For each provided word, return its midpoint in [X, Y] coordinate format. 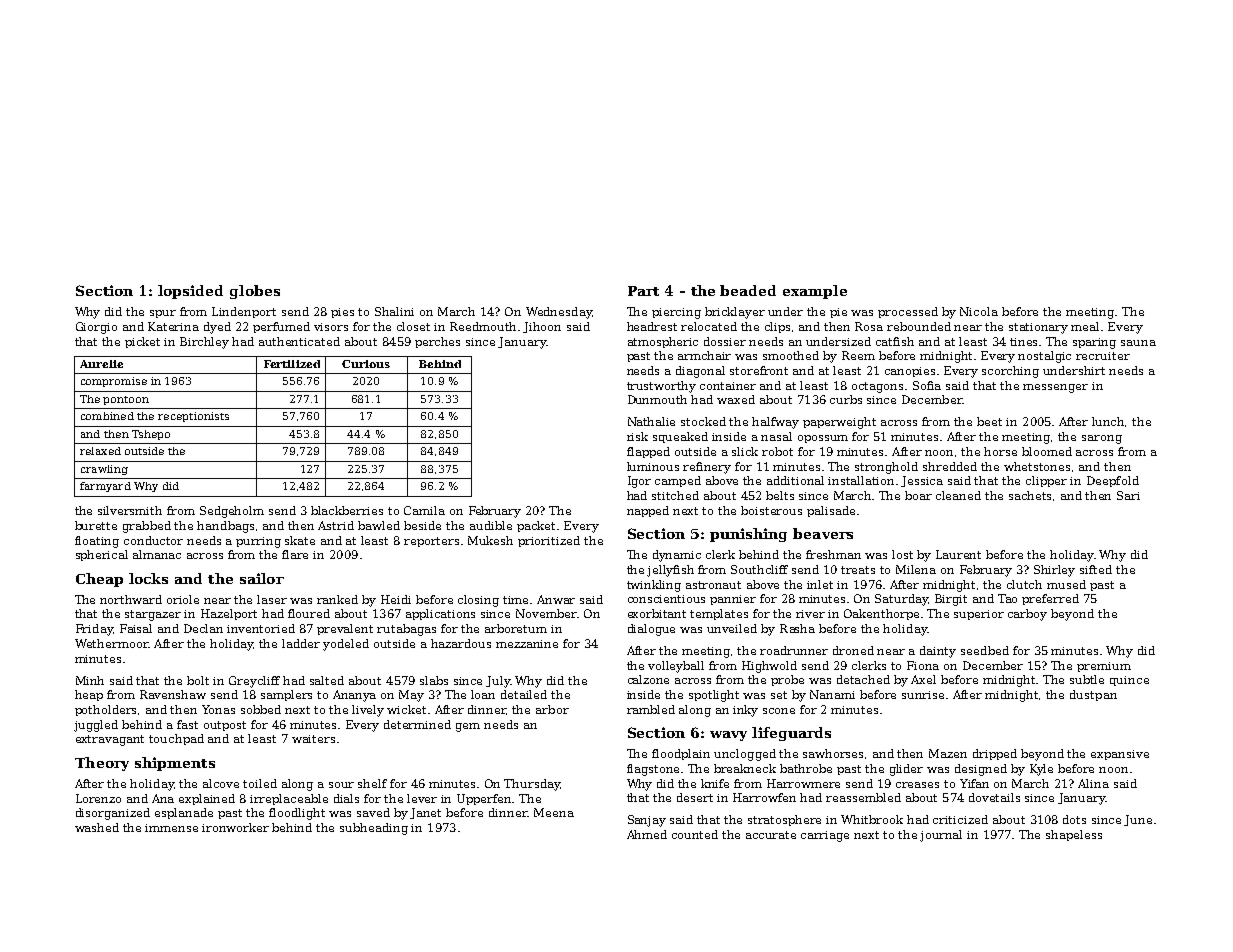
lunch [1109, 422]
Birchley [204, 343]
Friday [94, 630]
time [515, 600]
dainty [938, 652]
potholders [105, 710]
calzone [648, 679]
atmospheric [663, 342]
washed [97, 827]
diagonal [700, 372]
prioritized [549, 541]
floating [97, 542]
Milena [916, 569]
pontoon [126, 400]
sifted [1096, 569]
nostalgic [1044, 357]
